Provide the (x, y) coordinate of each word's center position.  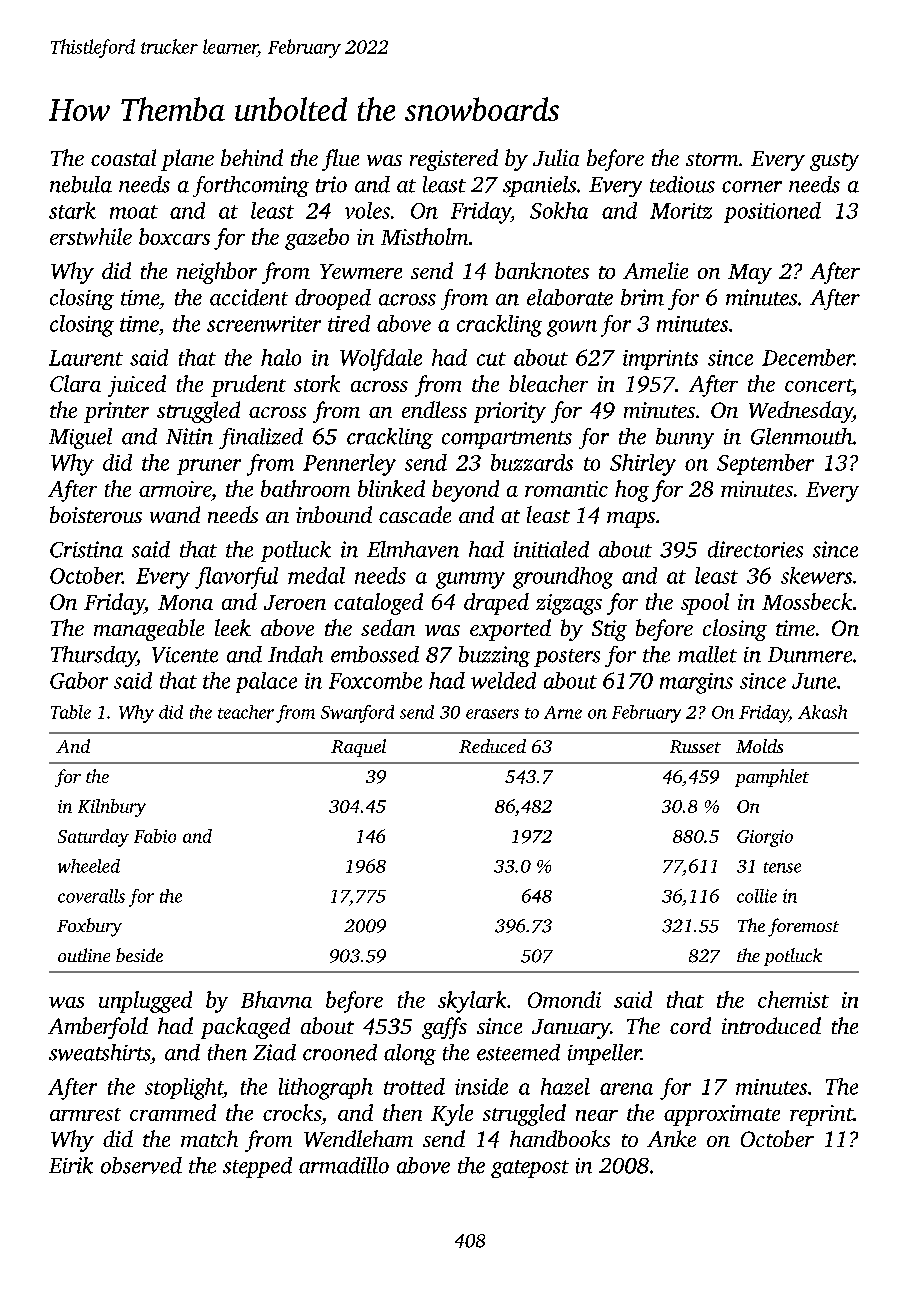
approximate (722, 1115)
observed (141, 1165)
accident (249, 297)
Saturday (93, 838)
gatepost (530, 1169)
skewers (816, 575)
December (808, 357)
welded (503, 680)
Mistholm (424, 236)
